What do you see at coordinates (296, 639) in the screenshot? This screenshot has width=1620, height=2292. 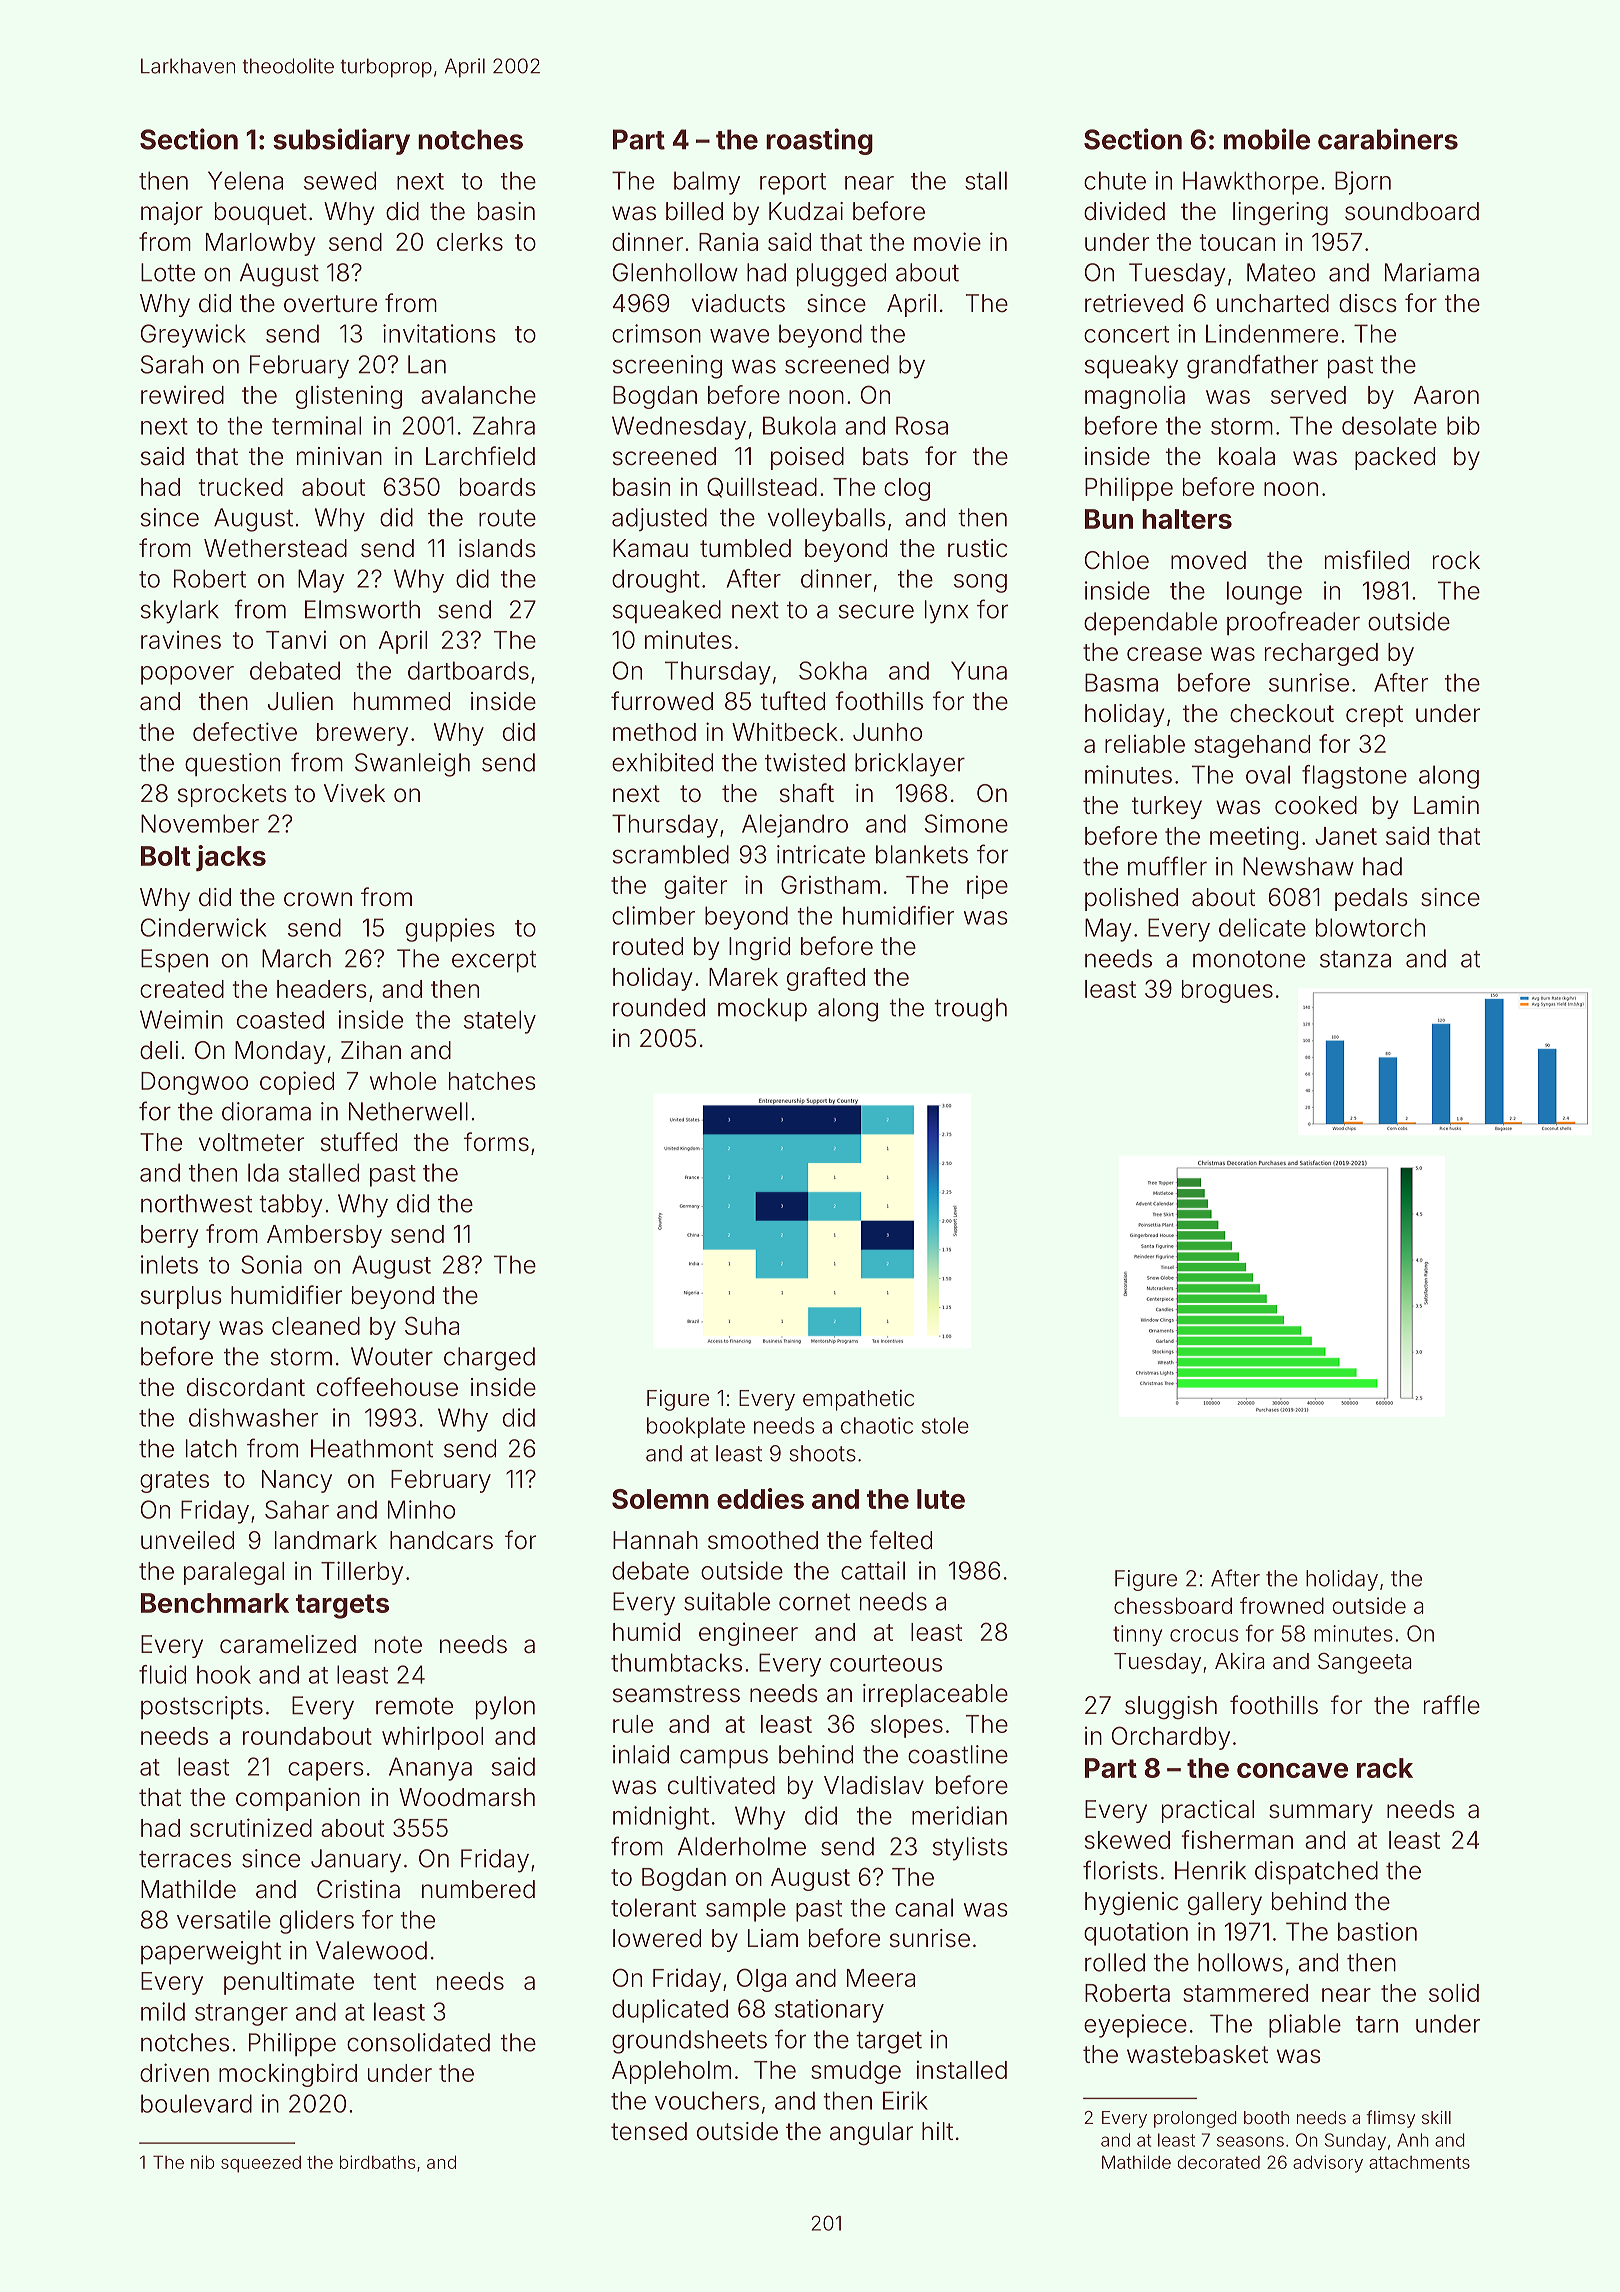 I see `Tanvi` at bounding box center [296, 639].
